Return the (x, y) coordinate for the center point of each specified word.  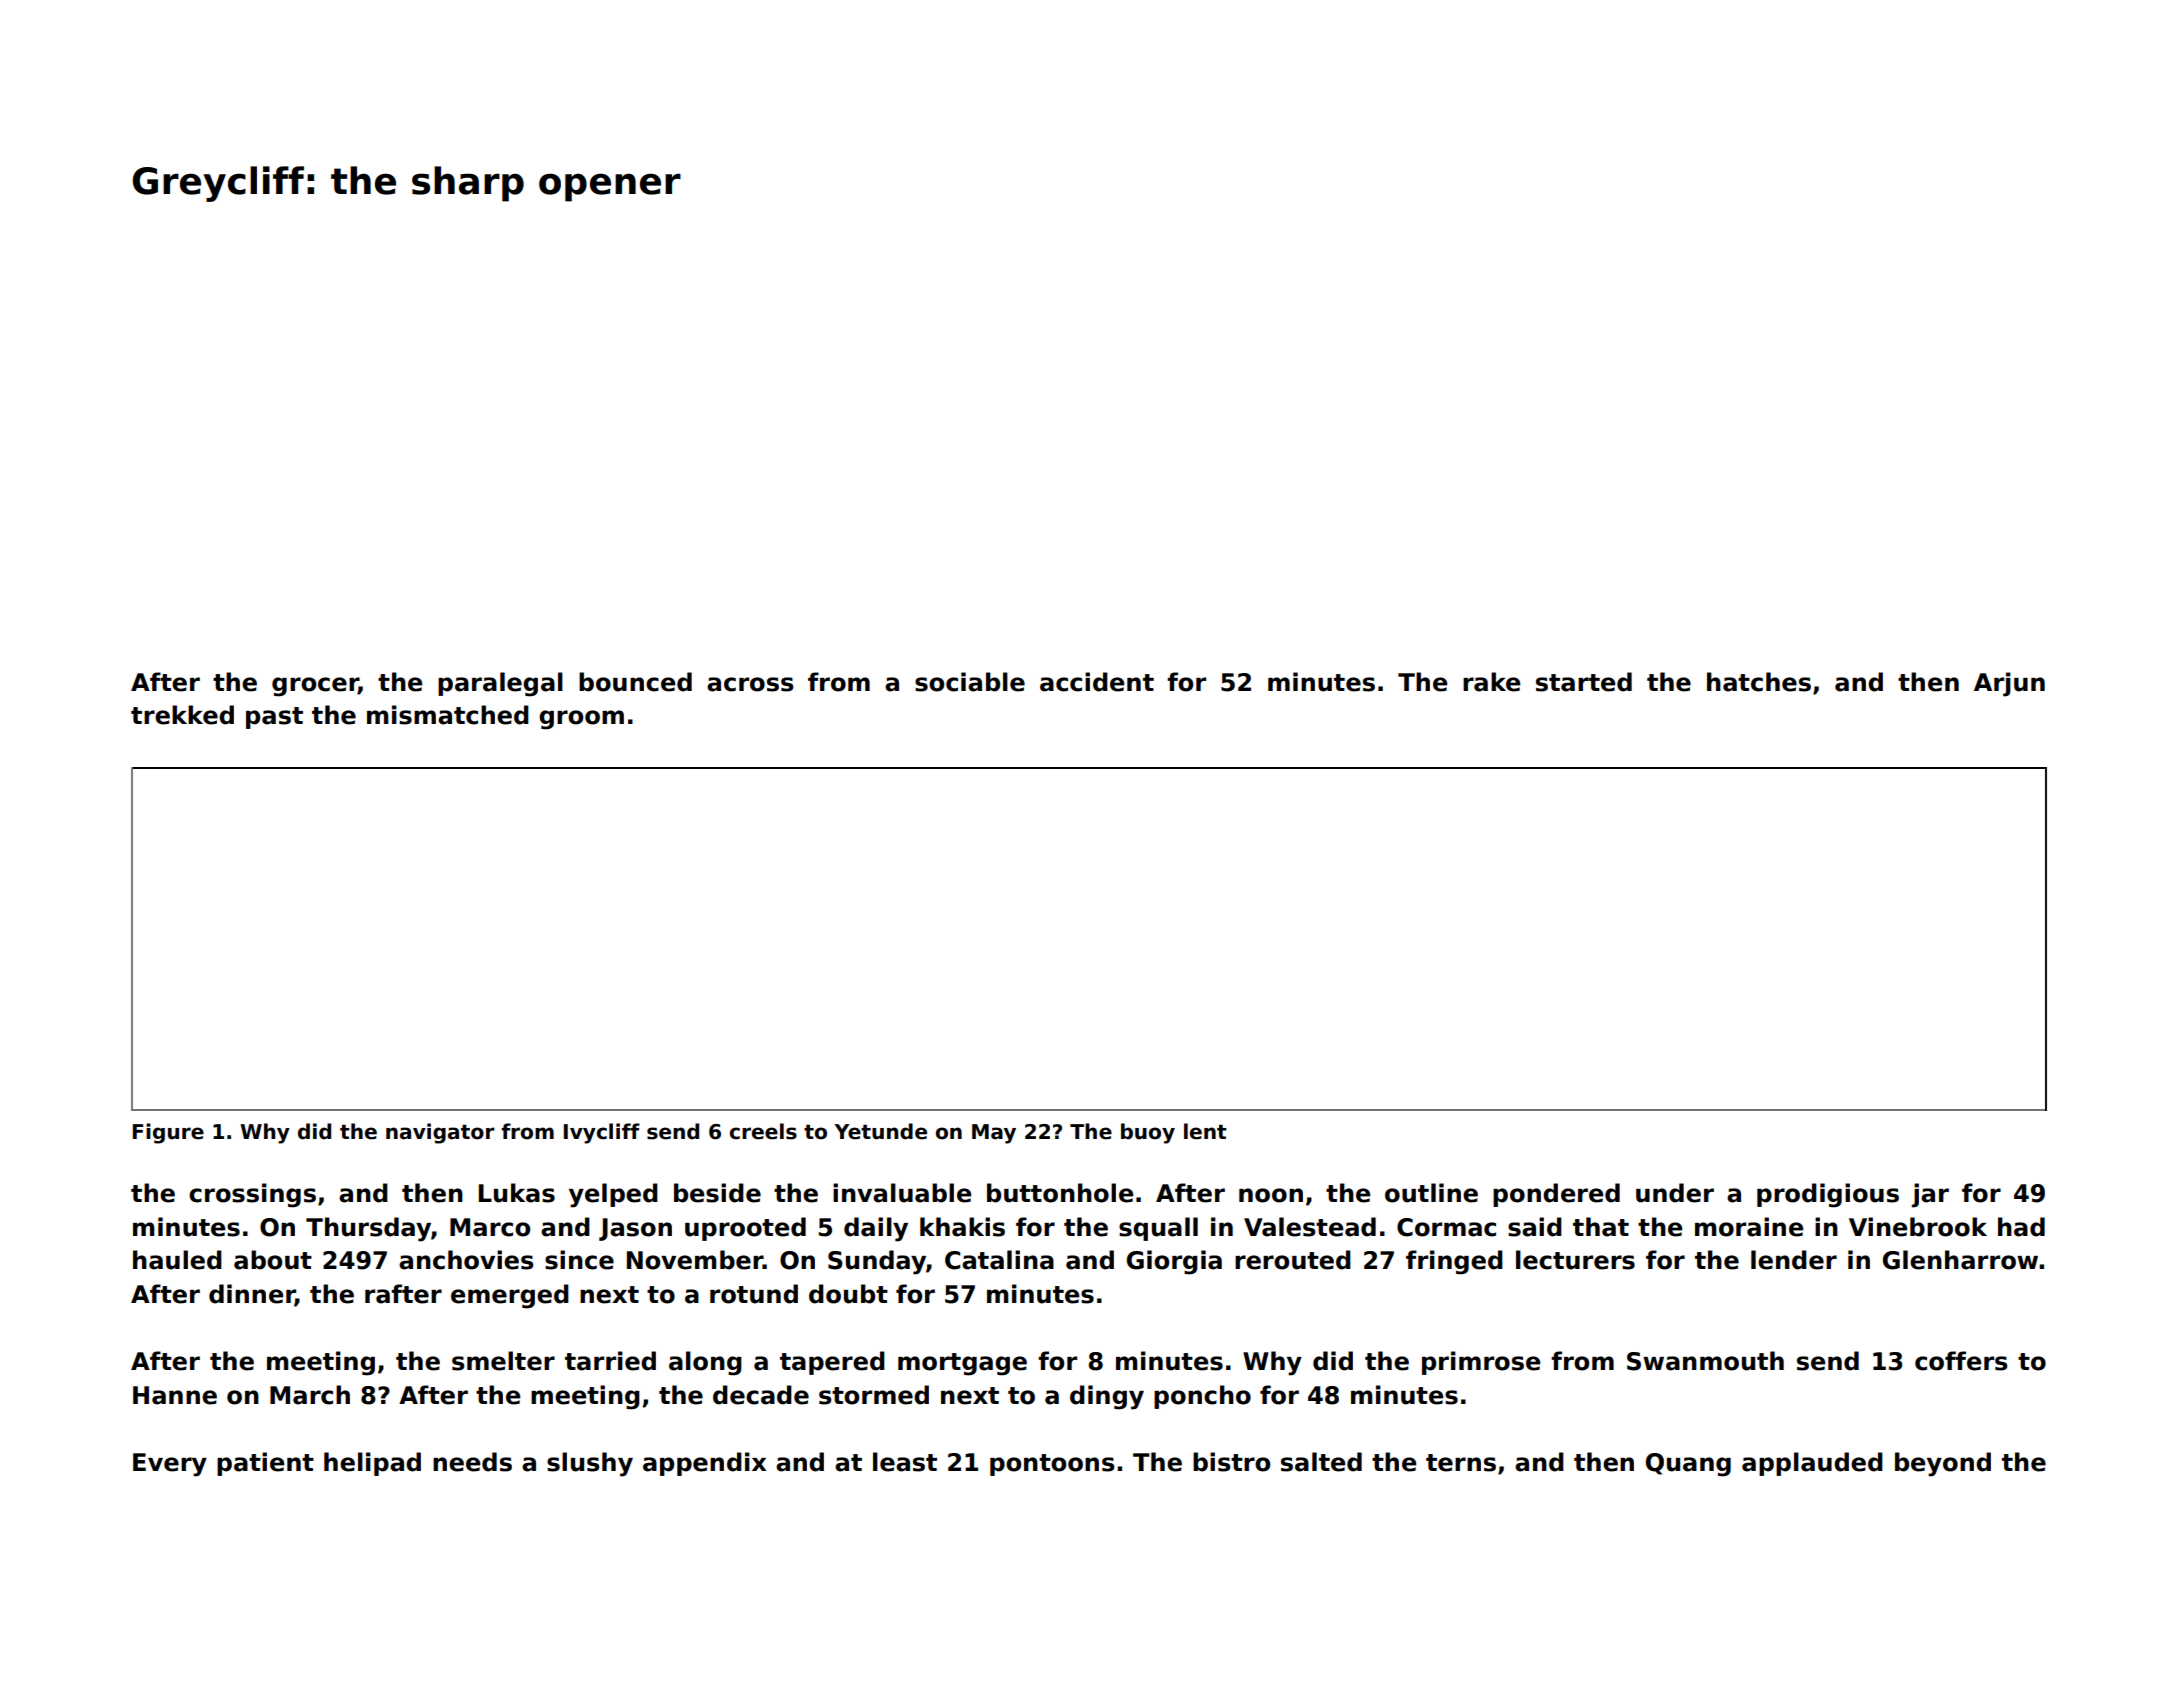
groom (581, 720)
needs (472, 1462)
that (1601, 1227)
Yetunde (880, 1131)
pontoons (1052, 1465)
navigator (440, 1133)
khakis (962, 1227)
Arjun (2009, 684)
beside (717, 1193)
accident (1097, 682)
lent (1205, 1131)
